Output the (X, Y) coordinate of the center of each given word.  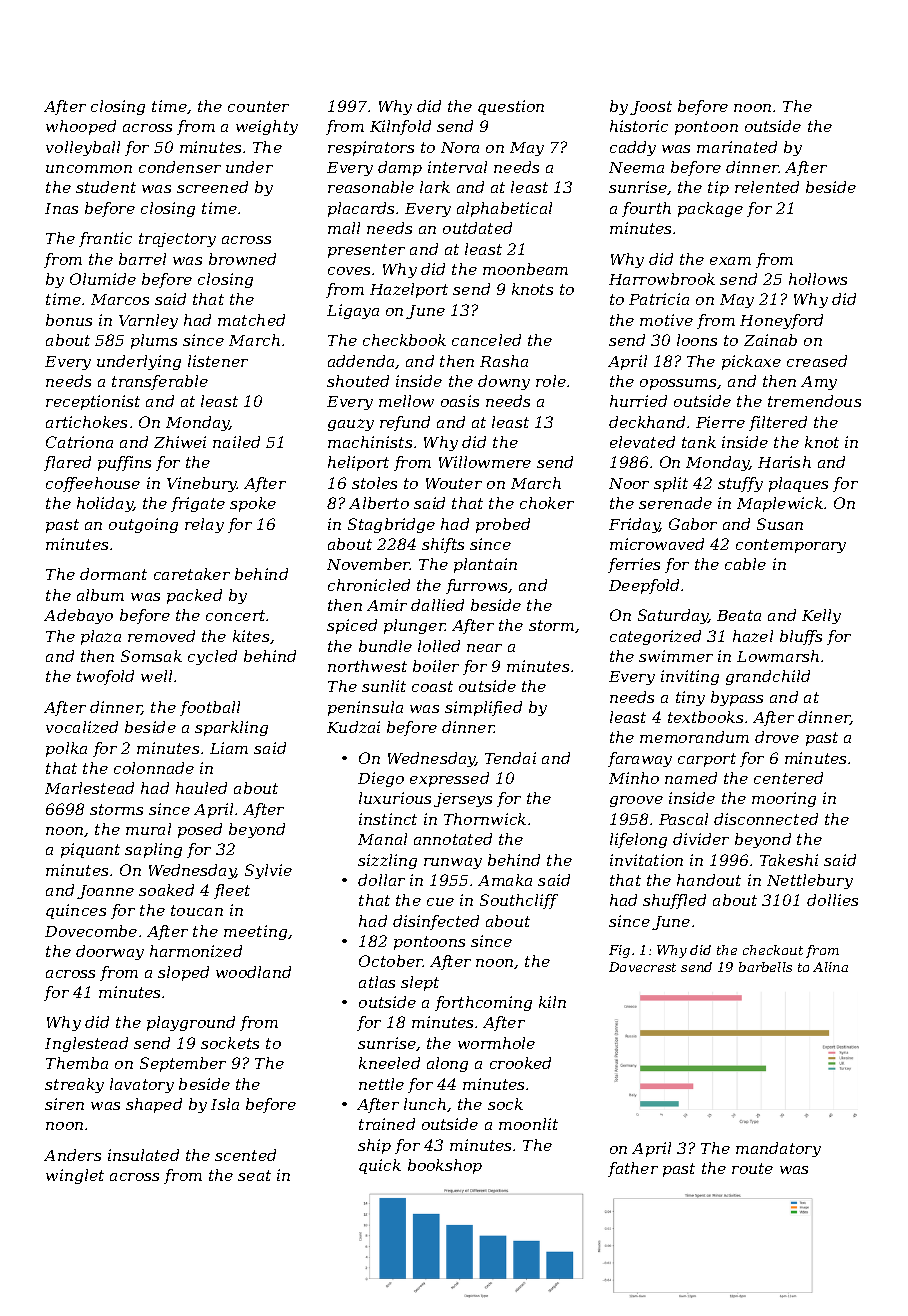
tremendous (814, 401)
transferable (160, 382)
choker (547, 503)
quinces (76, 911)
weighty (267, 127)
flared (67, 463)
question (511, 107)
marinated (737, 147)
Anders (72, 1155)
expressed (449, 779)
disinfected (436, 922)
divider (701, 839)
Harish (784, 462)
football (210, 708)
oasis (460, 401)
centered (788, 778)
